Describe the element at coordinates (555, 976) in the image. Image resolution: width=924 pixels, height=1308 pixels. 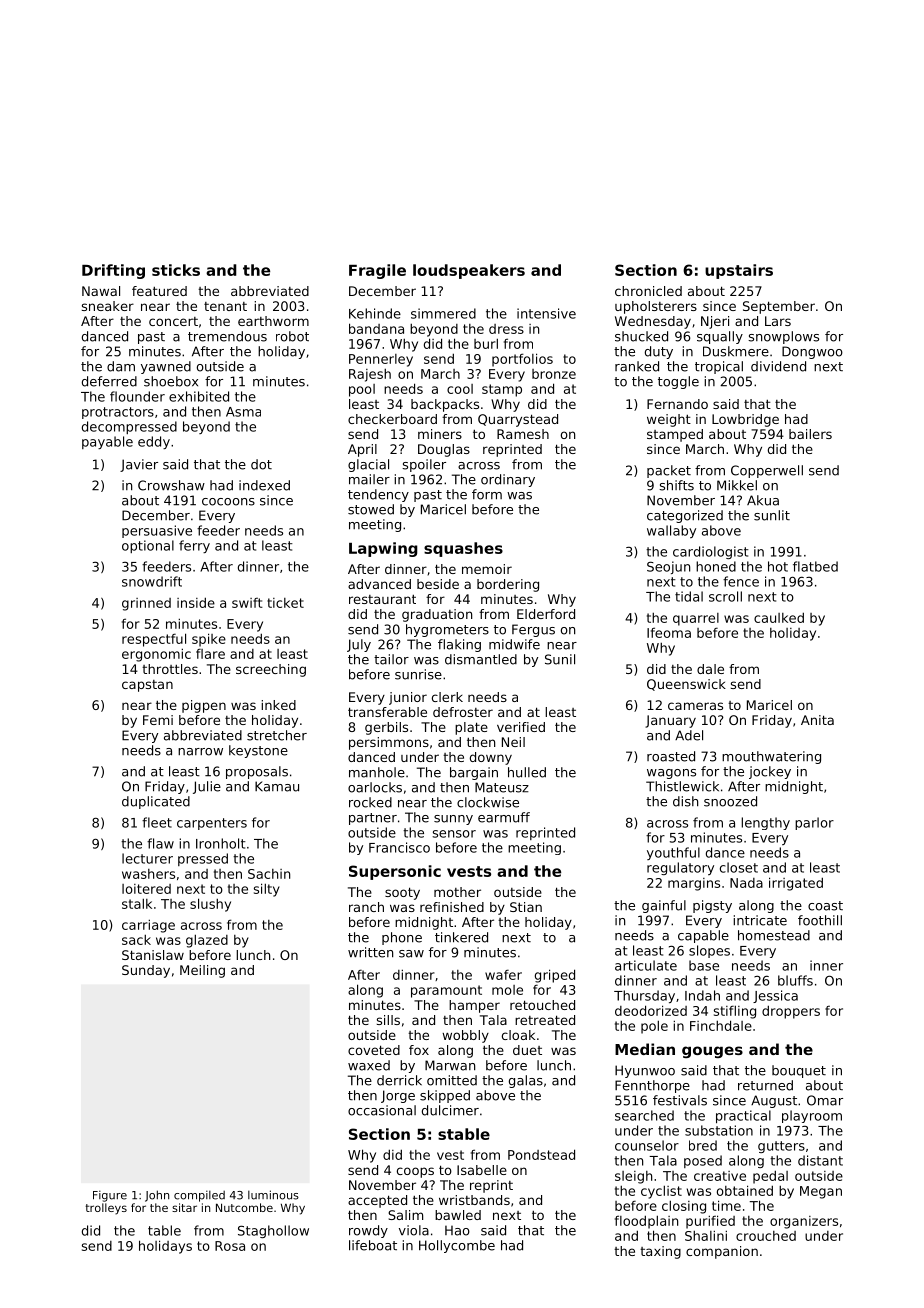
I see `griped` at that location.
